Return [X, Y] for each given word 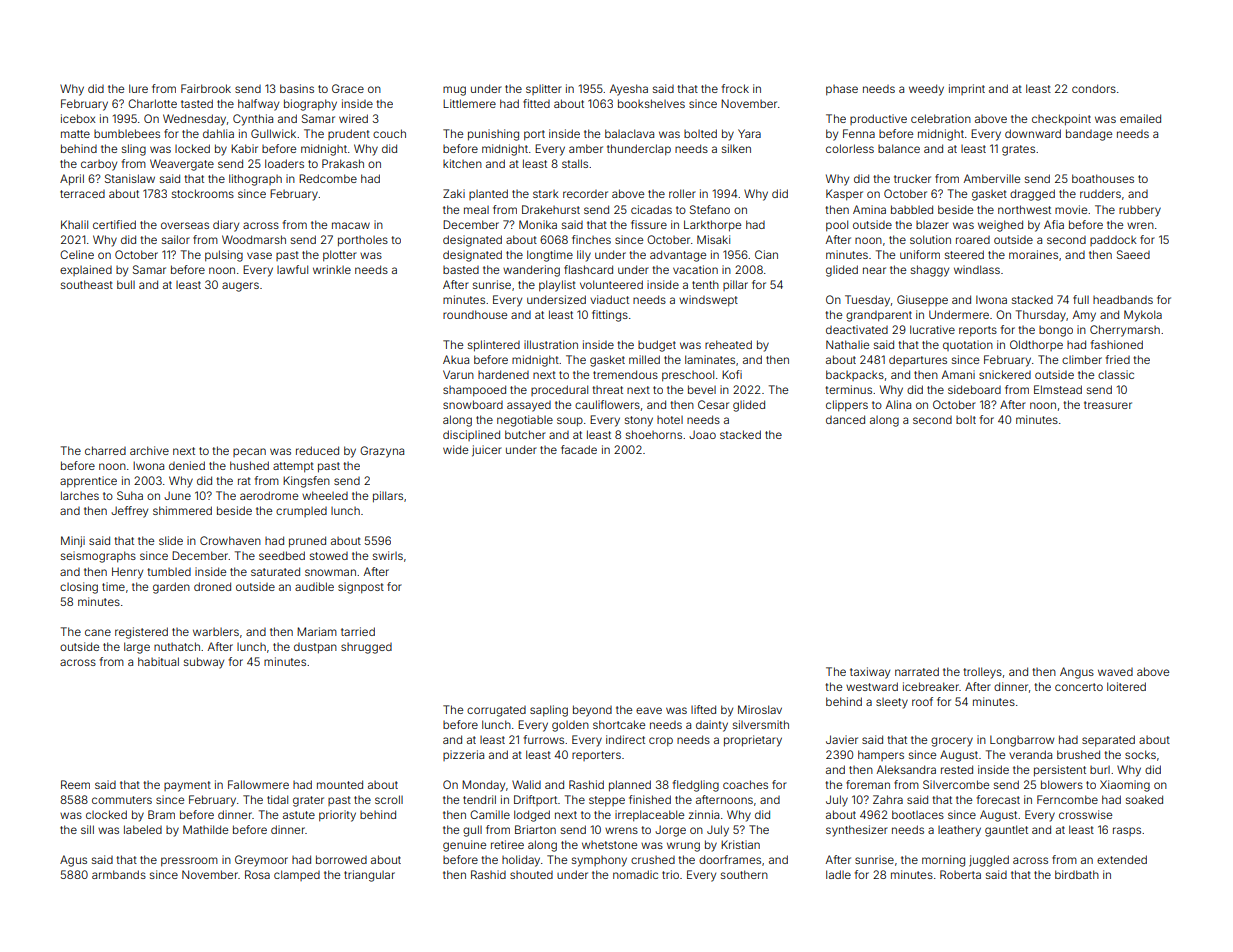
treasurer [1108, 405]
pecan [249, 452]
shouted [531, 875]
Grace [348, 88]
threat [608, 390]
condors [1094, 88]
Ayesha [629, 90]
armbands [119, 874]
